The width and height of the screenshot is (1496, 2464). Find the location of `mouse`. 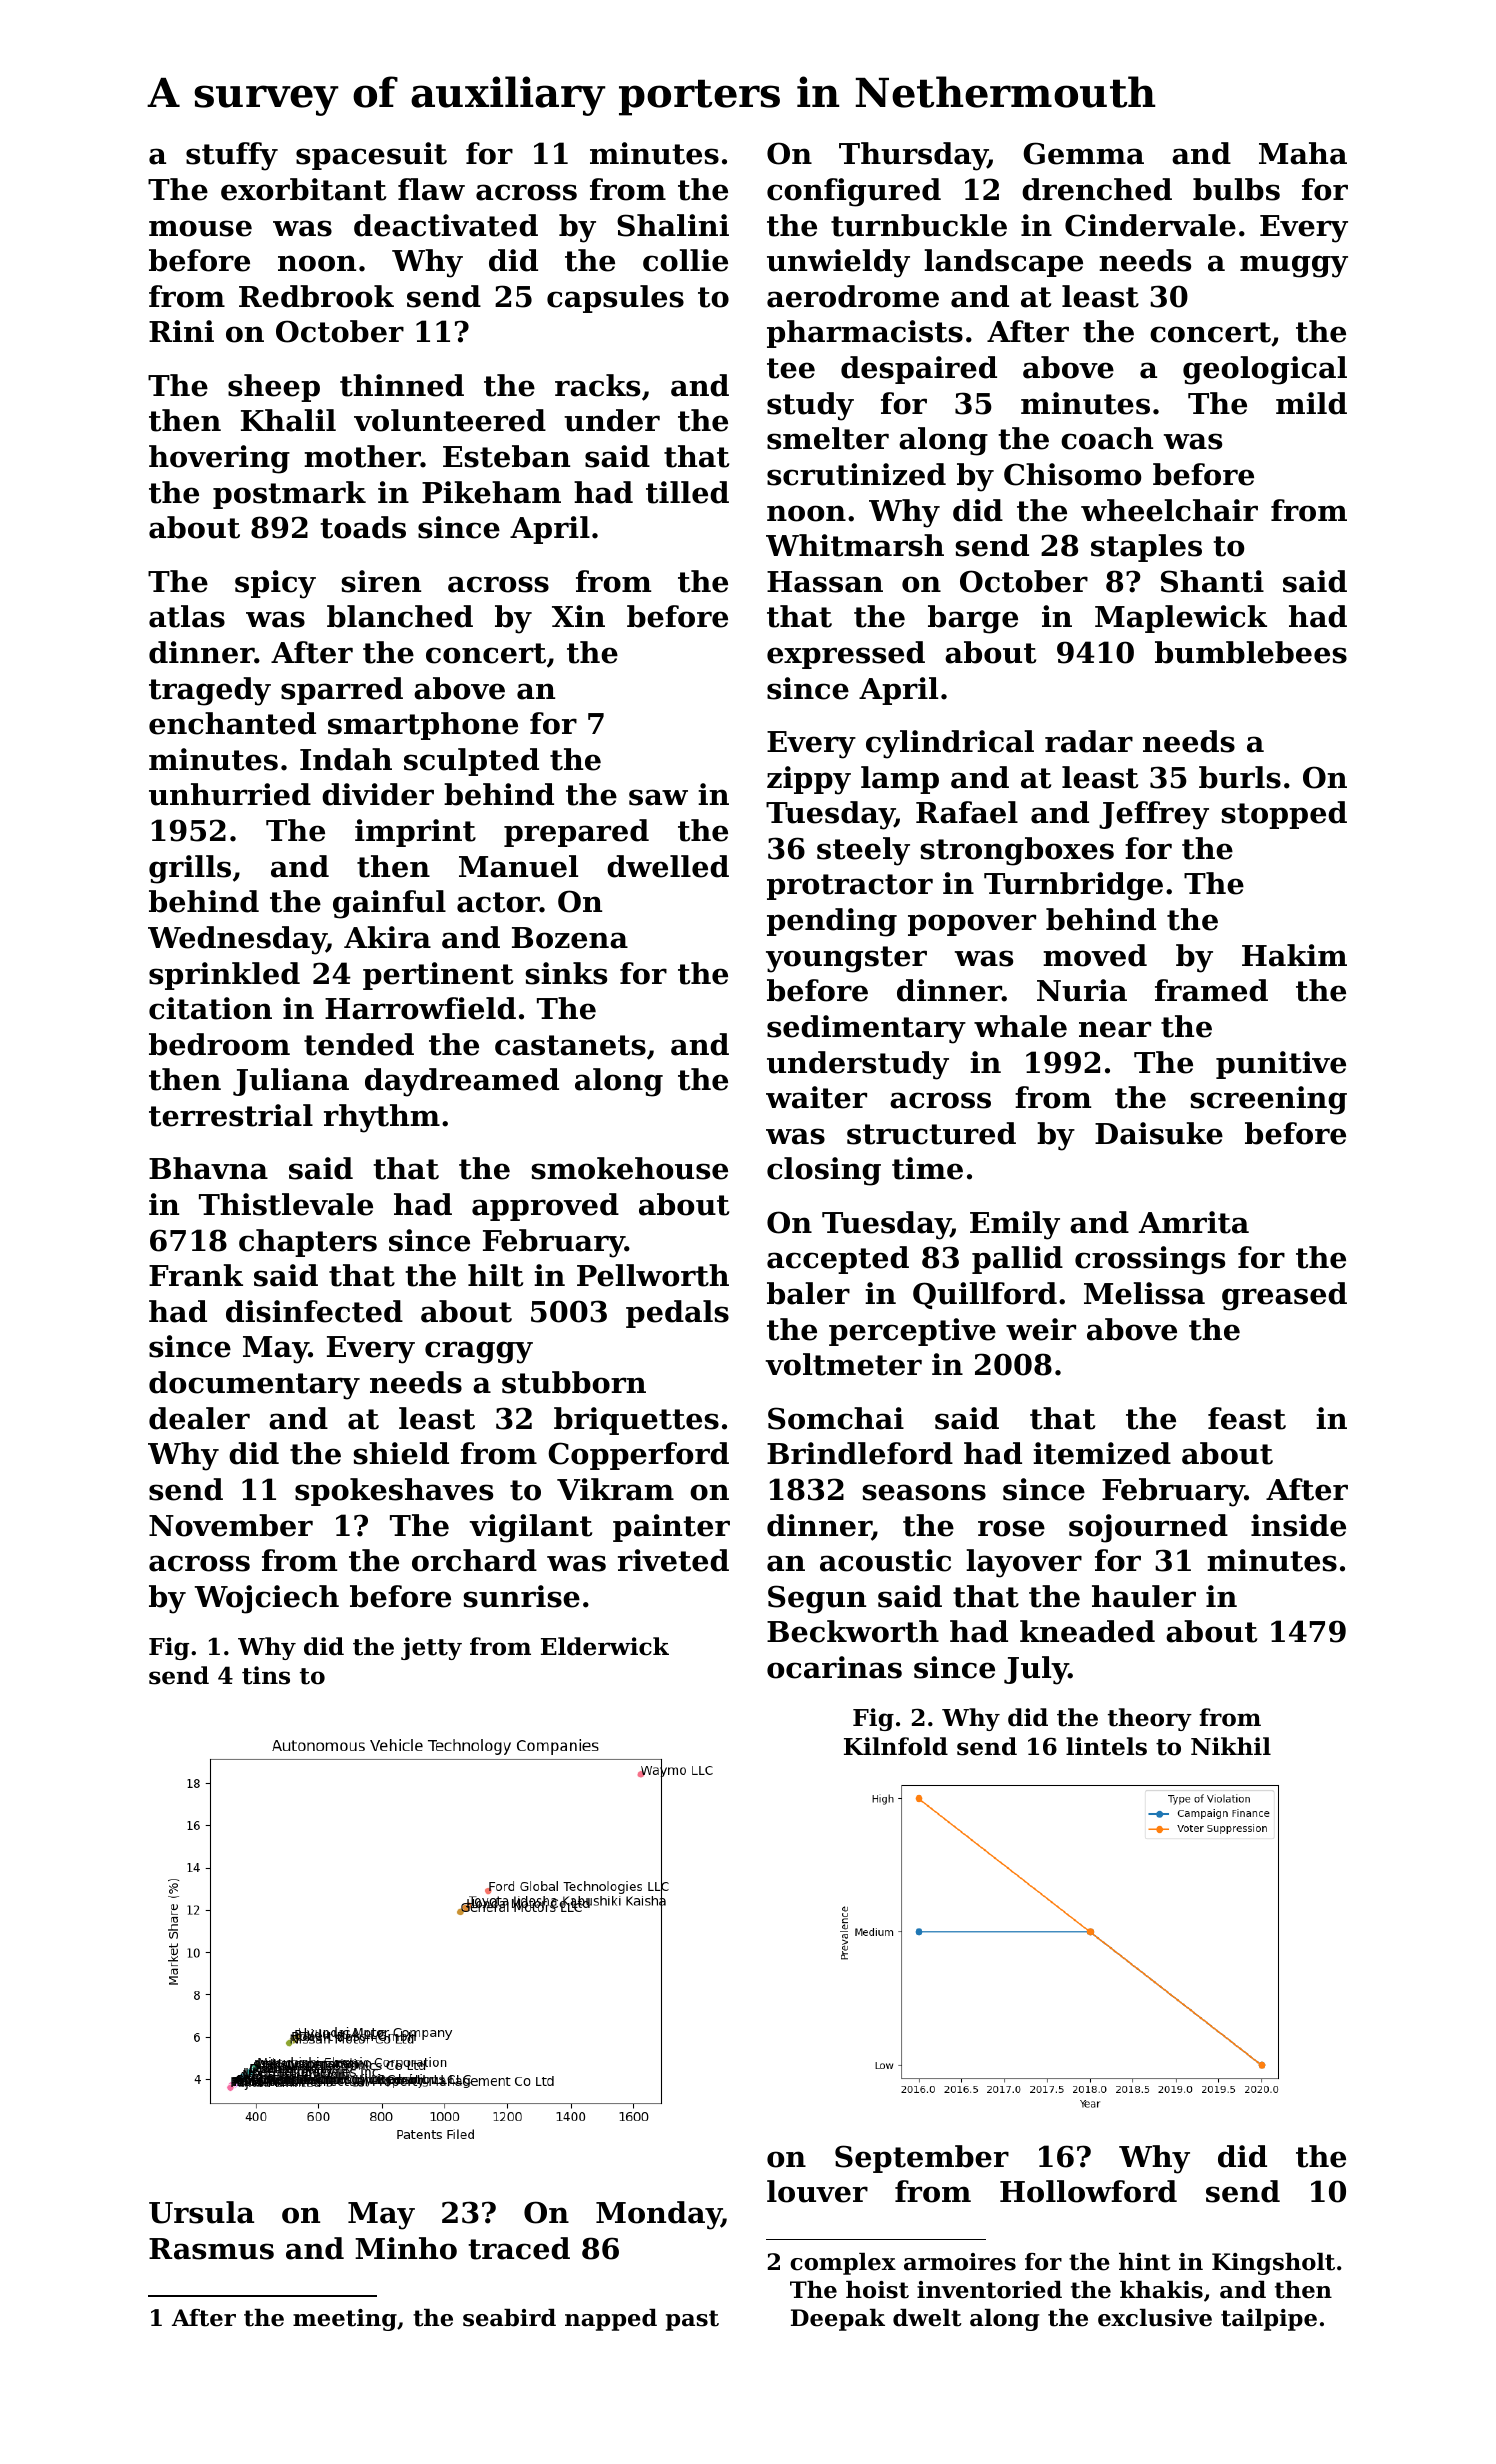

mouse is located at coordinates (200, 228).
